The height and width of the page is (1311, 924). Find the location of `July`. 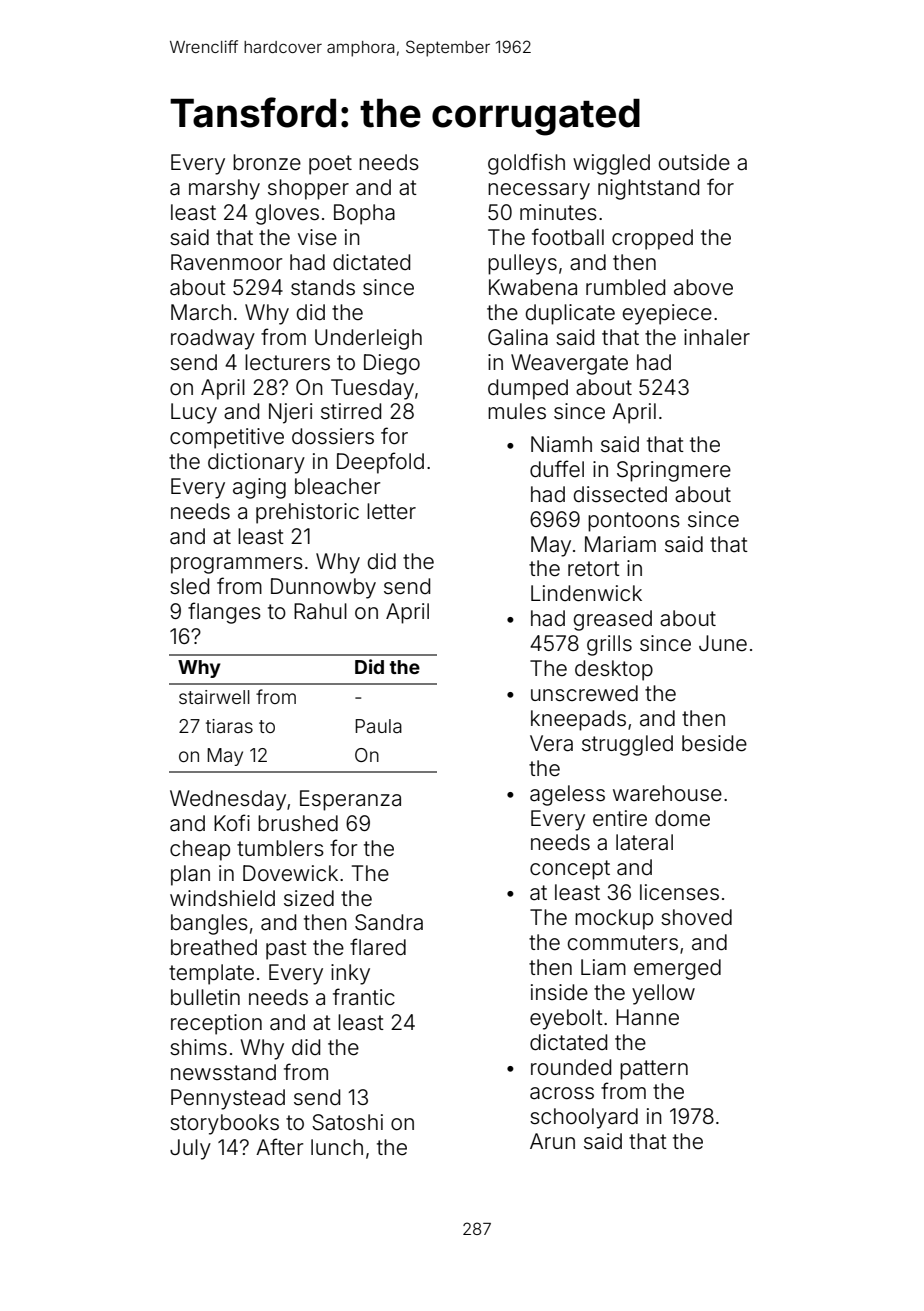

July is located at coordinates (190, 1149).
